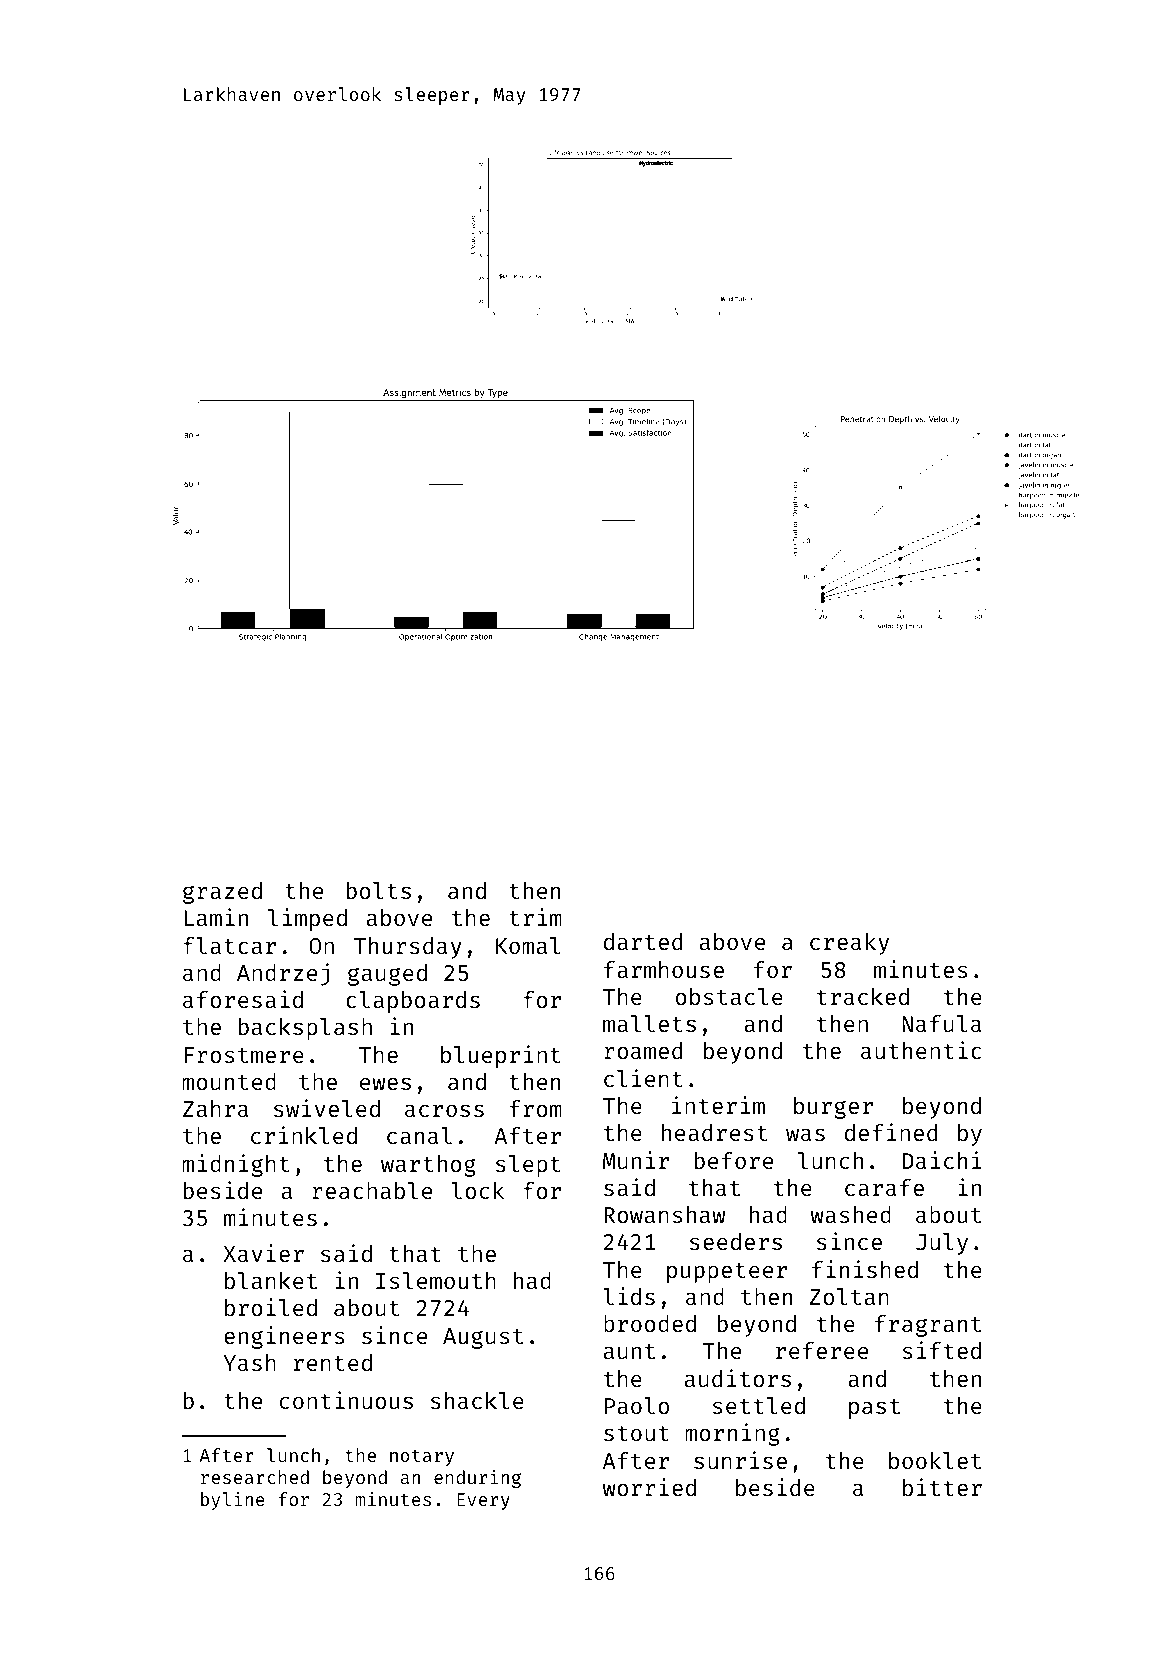 The width and height of the screenshot is (1165, 1654). Describe the element at coordinates (422, 1458) in the screenshot. I see `notary` at that location.
